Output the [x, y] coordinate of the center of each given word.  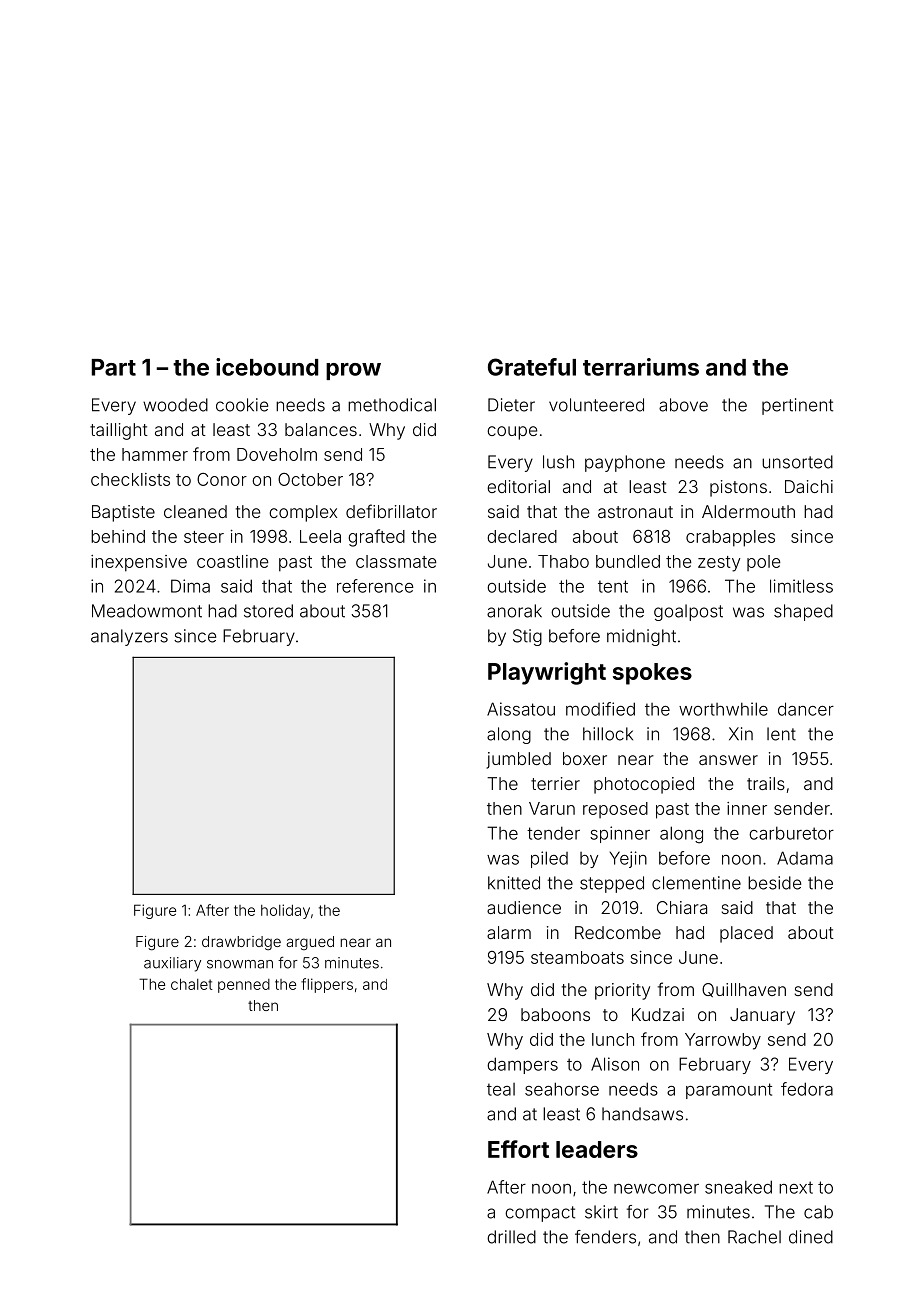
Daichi [809, 486]
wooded [175, 405]
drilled [511, 1237]
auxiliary [172, 964]
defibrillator [391, 511]
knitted [514, 883]
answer [728, 760]
